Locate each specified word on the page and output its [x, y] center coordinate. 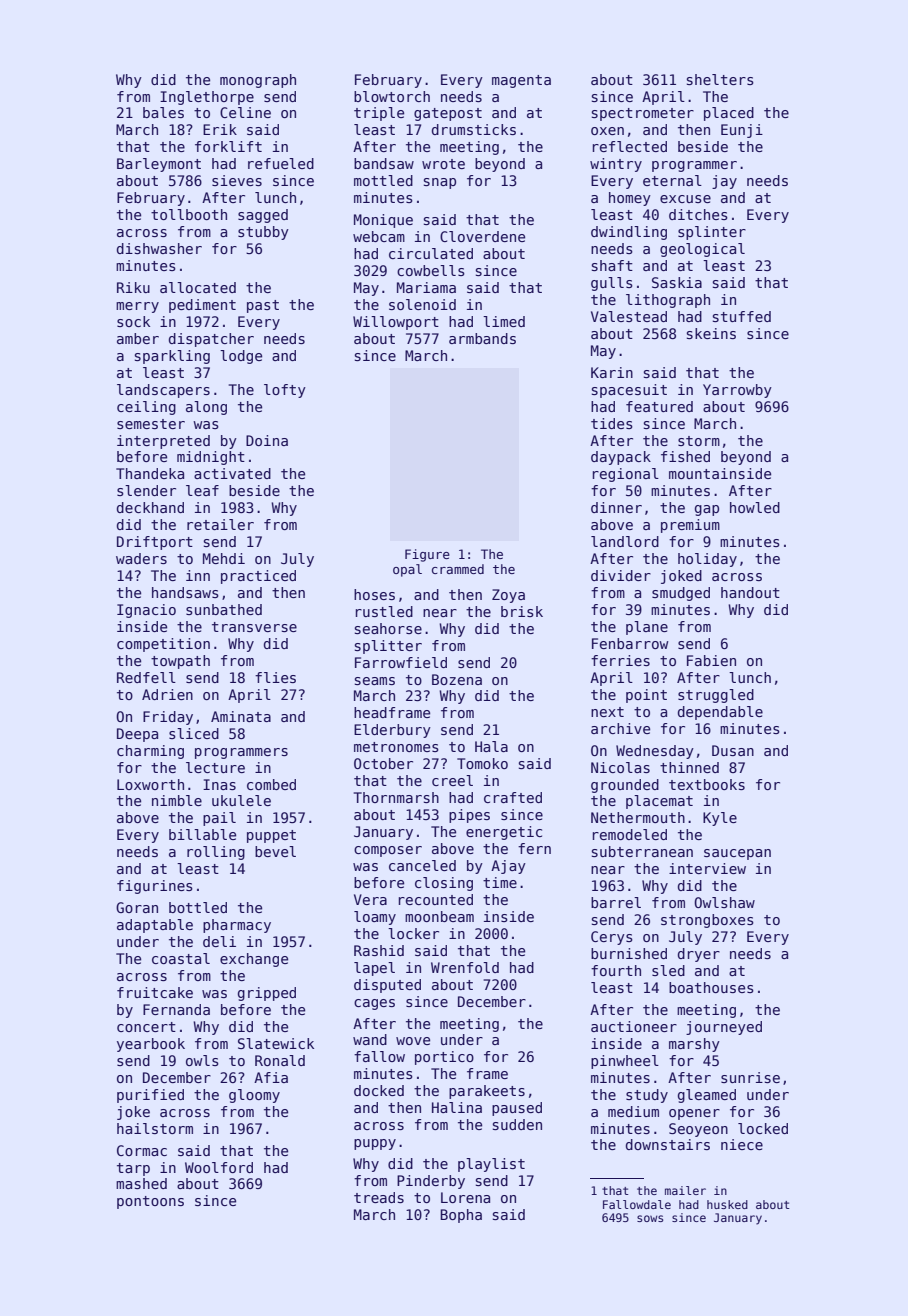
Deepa [137, 735]
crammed [458, 569]
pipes [469, 816]
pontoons [150, 1202]
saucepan [737, 854]
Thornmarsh [396, 797]
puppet [271, 836]
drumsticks [474, 129]
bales [163, 112]
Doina [267, 440]
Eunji [742, 131]
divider [621, 575]
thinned [689, 767]
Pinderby [431, 1182]
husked [727, 1204]
